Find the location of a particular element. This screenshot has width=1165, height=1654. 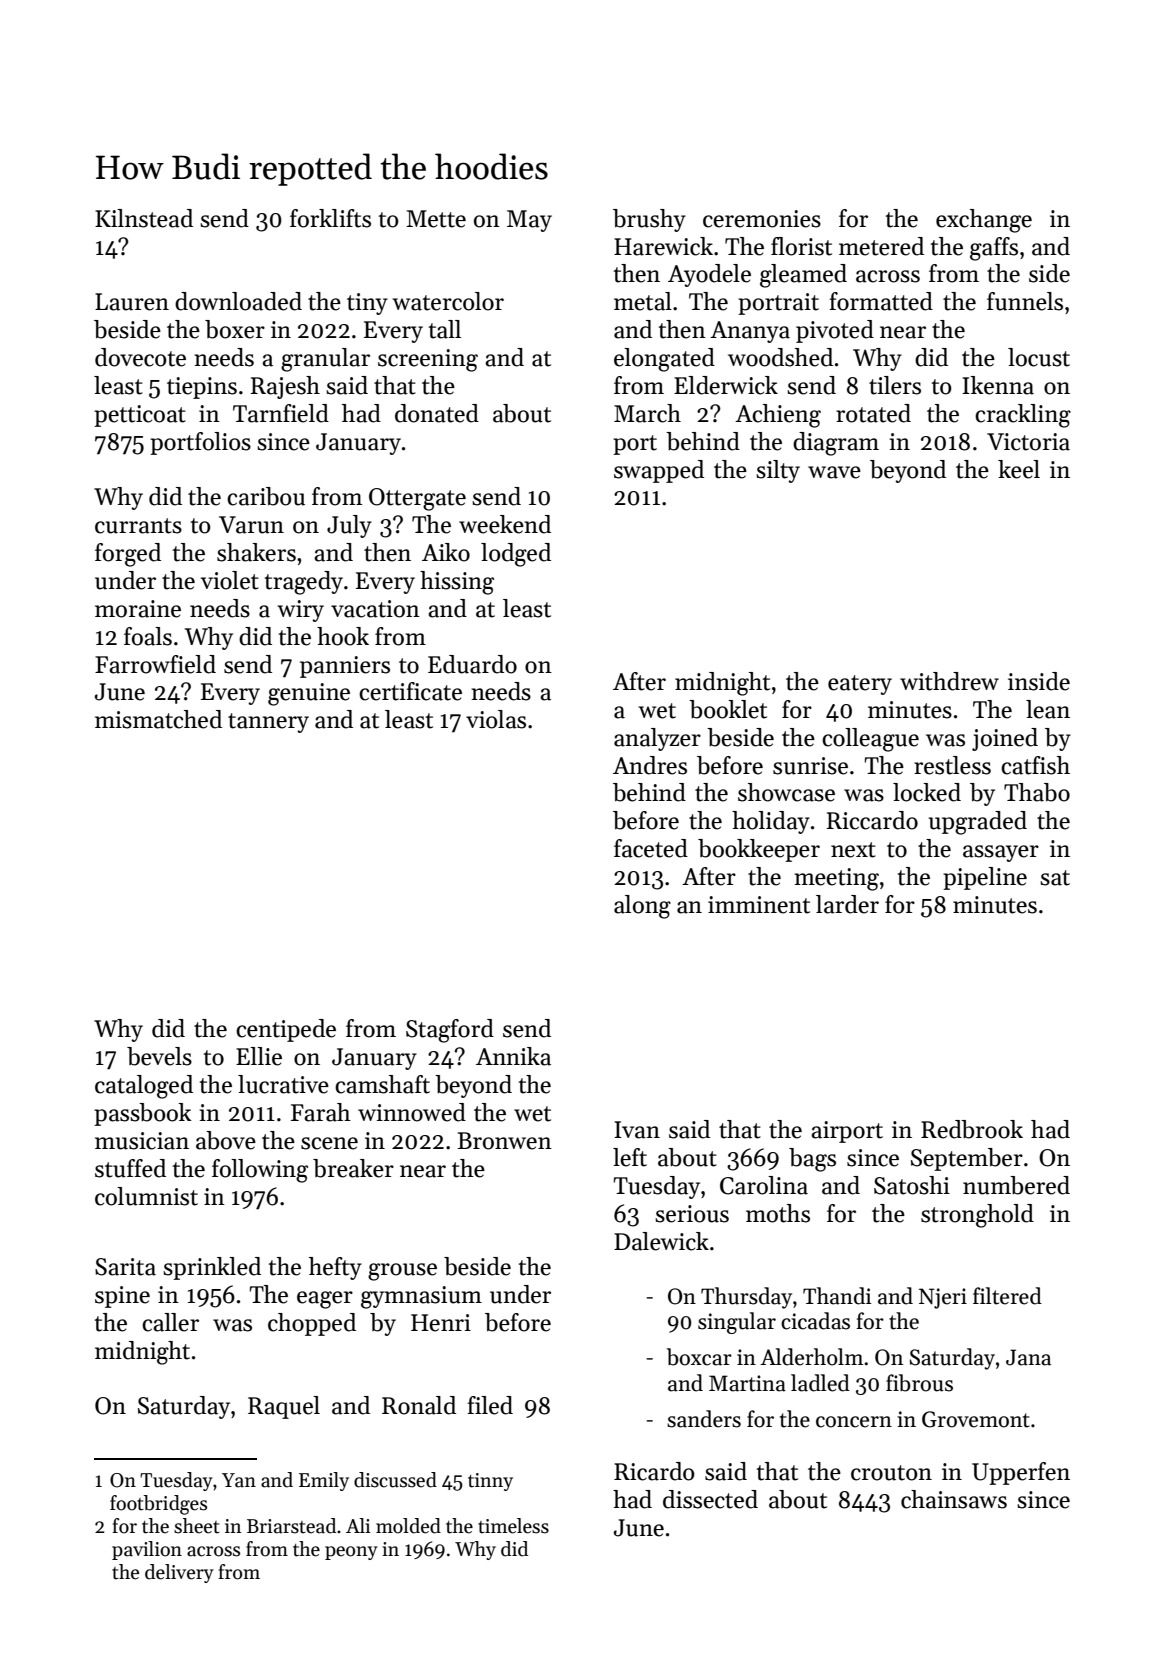

Redbrook is located at coordinates (972, 1129).
